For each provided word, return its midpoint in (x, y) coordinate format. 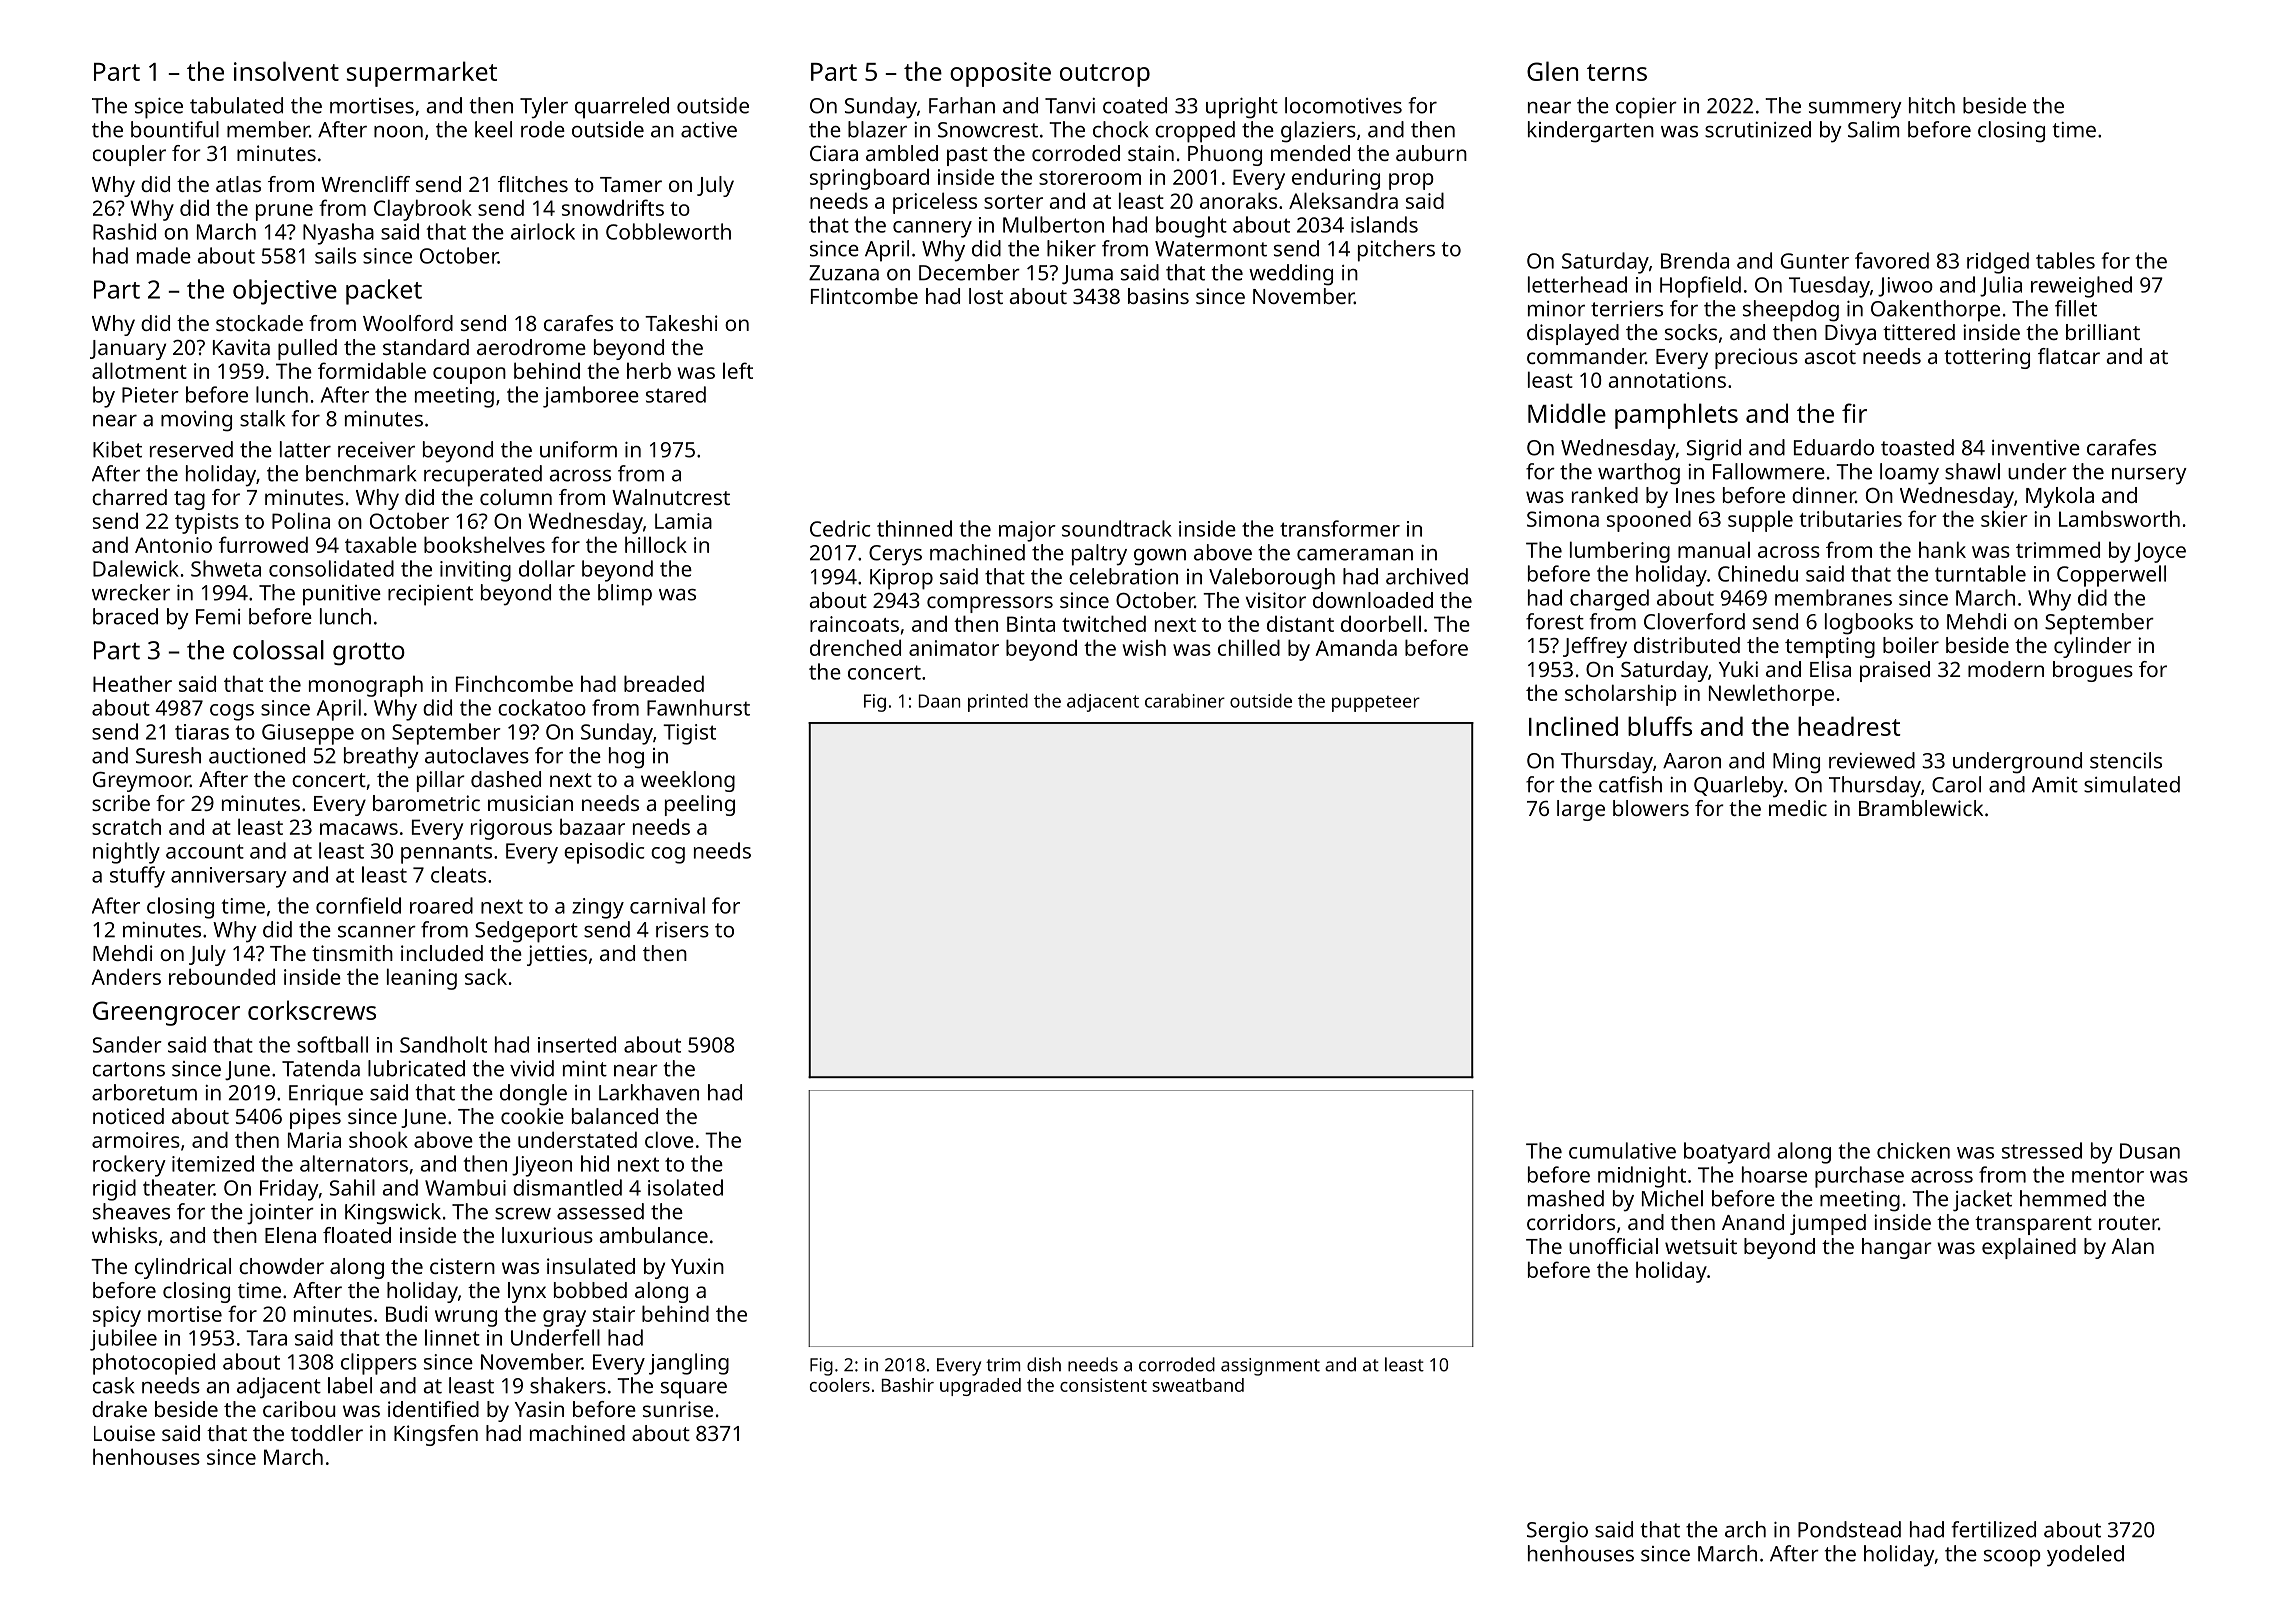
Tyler (544, 108)
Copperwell (2111, 576)
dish (1044, 1364)
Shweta (226, 568)
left (738, 370)
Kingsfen (436, 1435)
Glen (1552, 71)
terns (1617, 72)
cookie (532, 1116)
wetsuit (1701, 1246)
